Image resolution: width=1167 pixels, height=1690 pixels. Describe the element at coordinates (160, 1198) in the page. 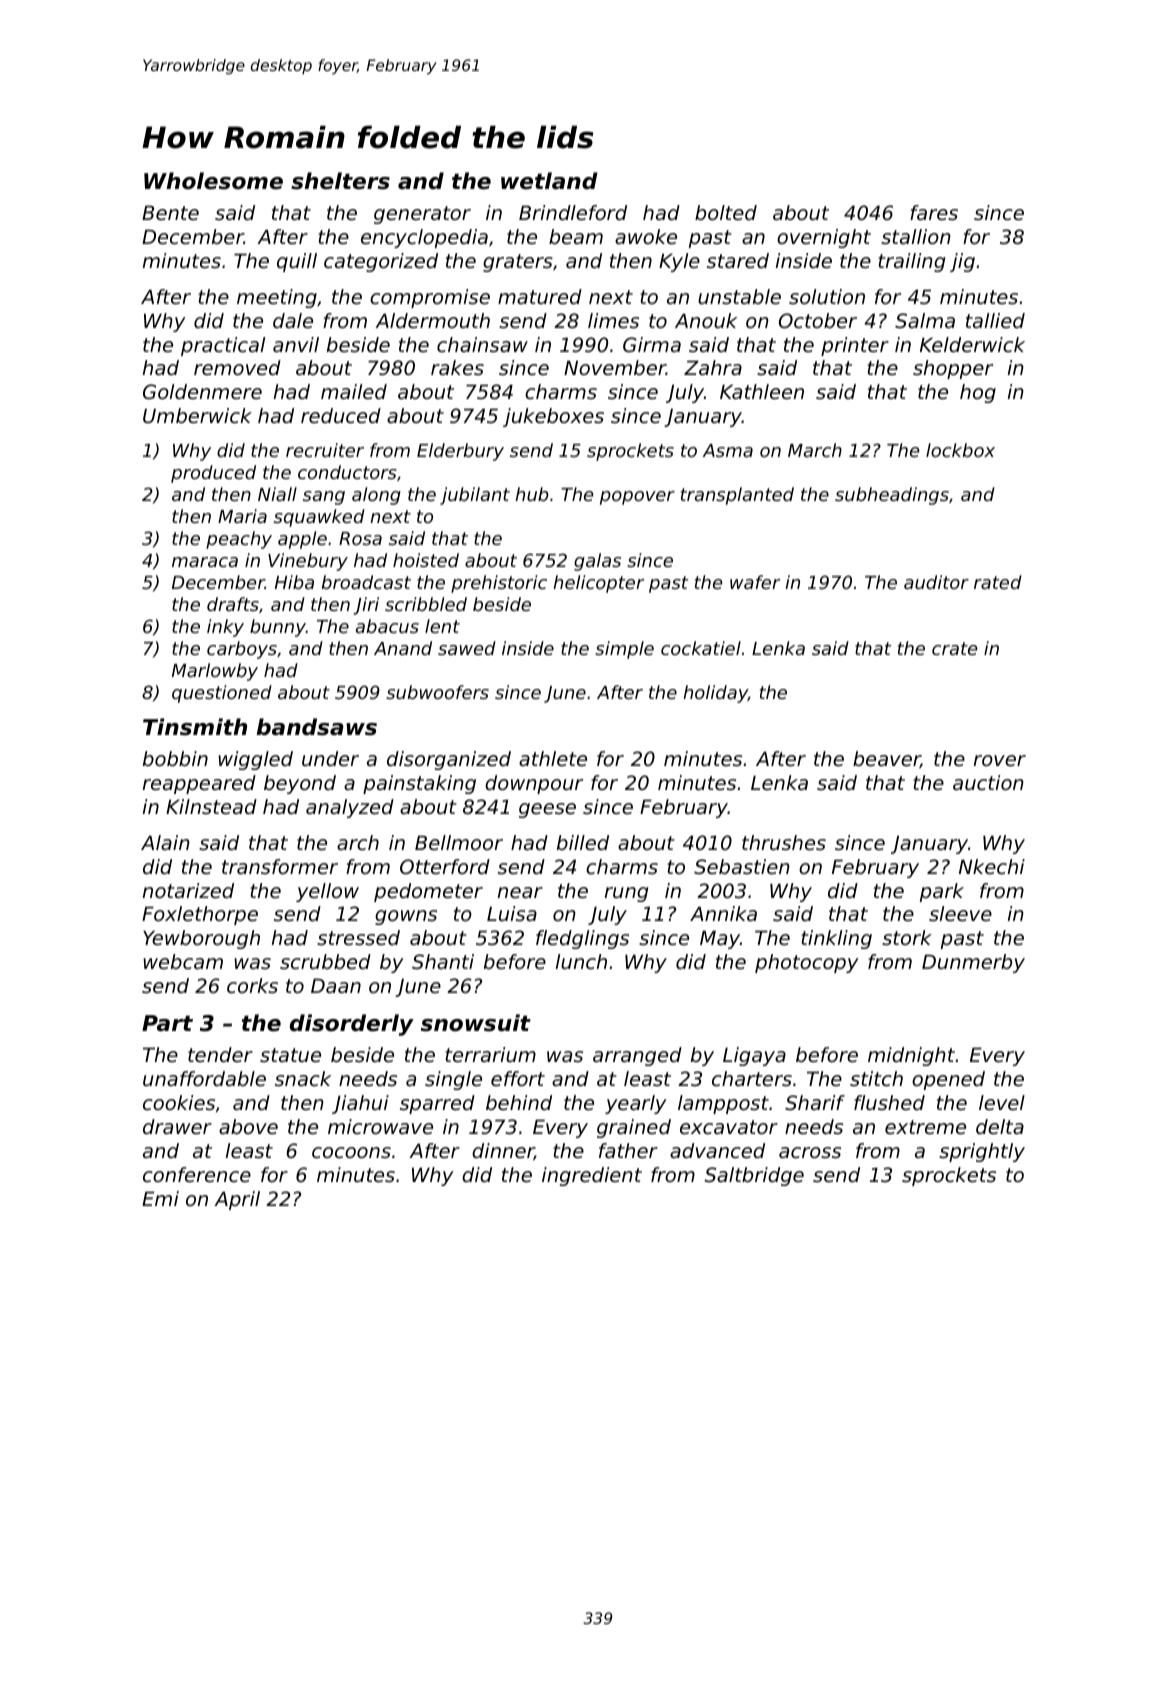

I see `Emi` at that location.
